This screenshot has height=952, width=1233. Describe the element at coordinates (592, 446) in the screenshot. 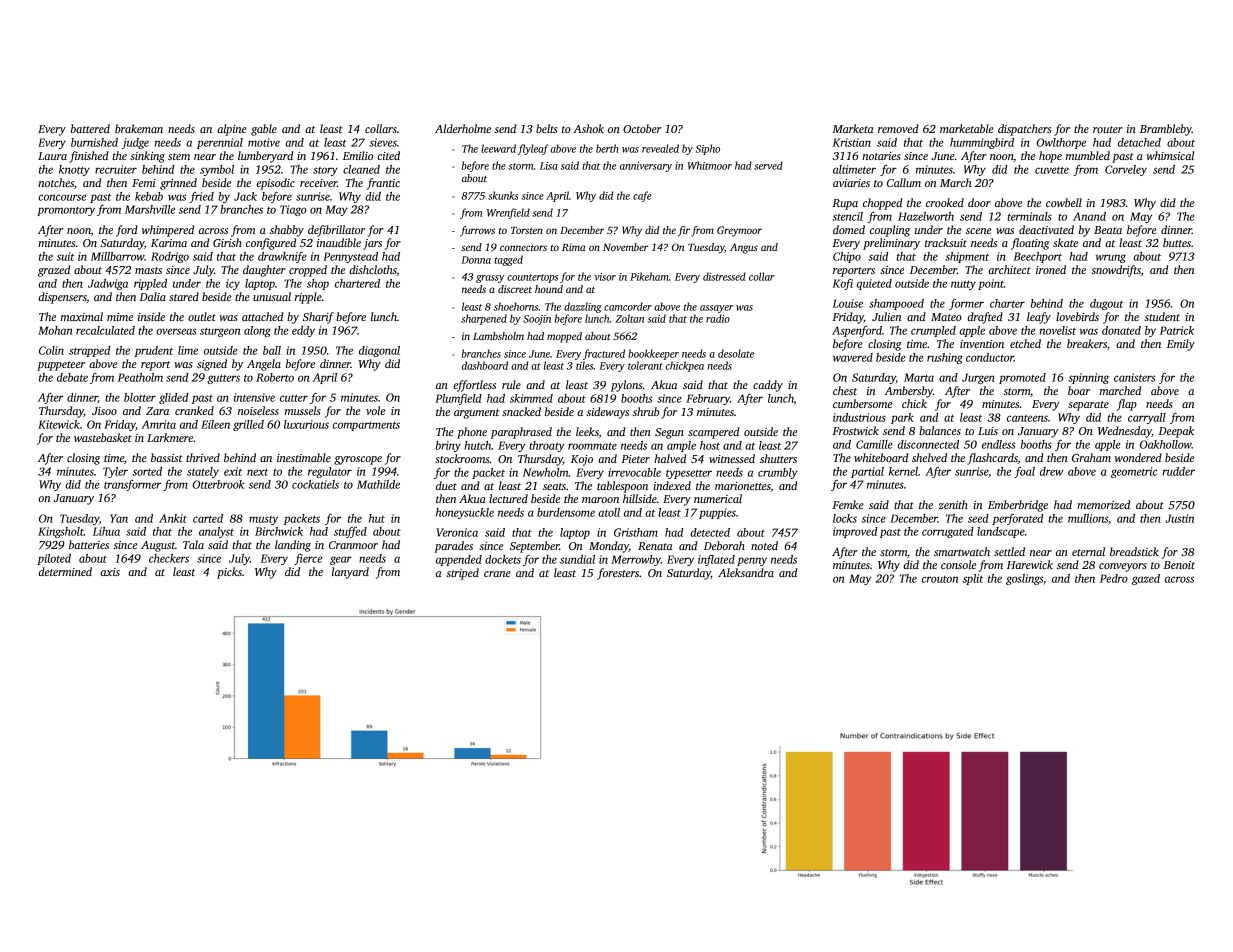

I see `roommate` at that location.
